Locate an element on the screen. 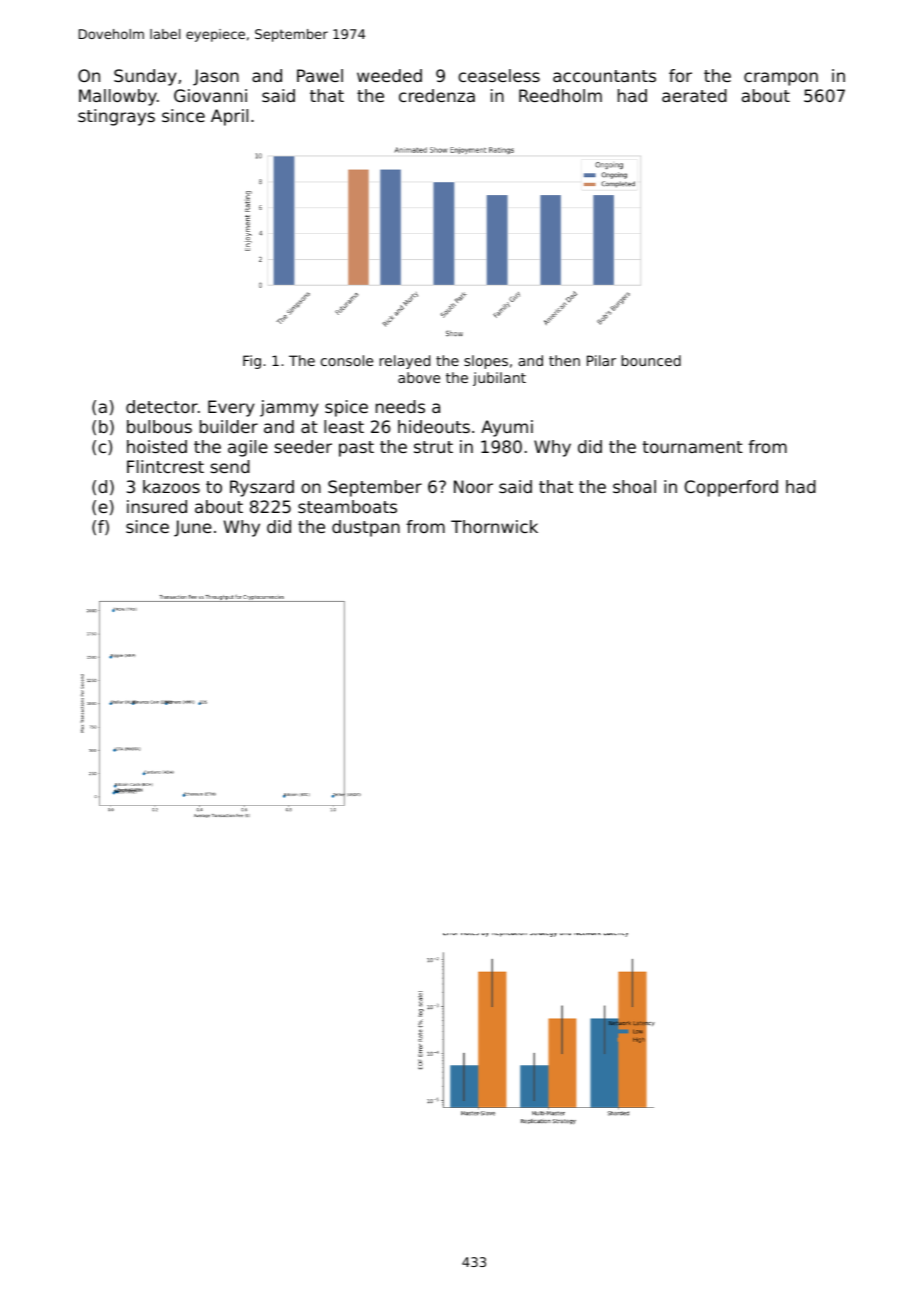  Copperford is located at coordinates (731, 488).
